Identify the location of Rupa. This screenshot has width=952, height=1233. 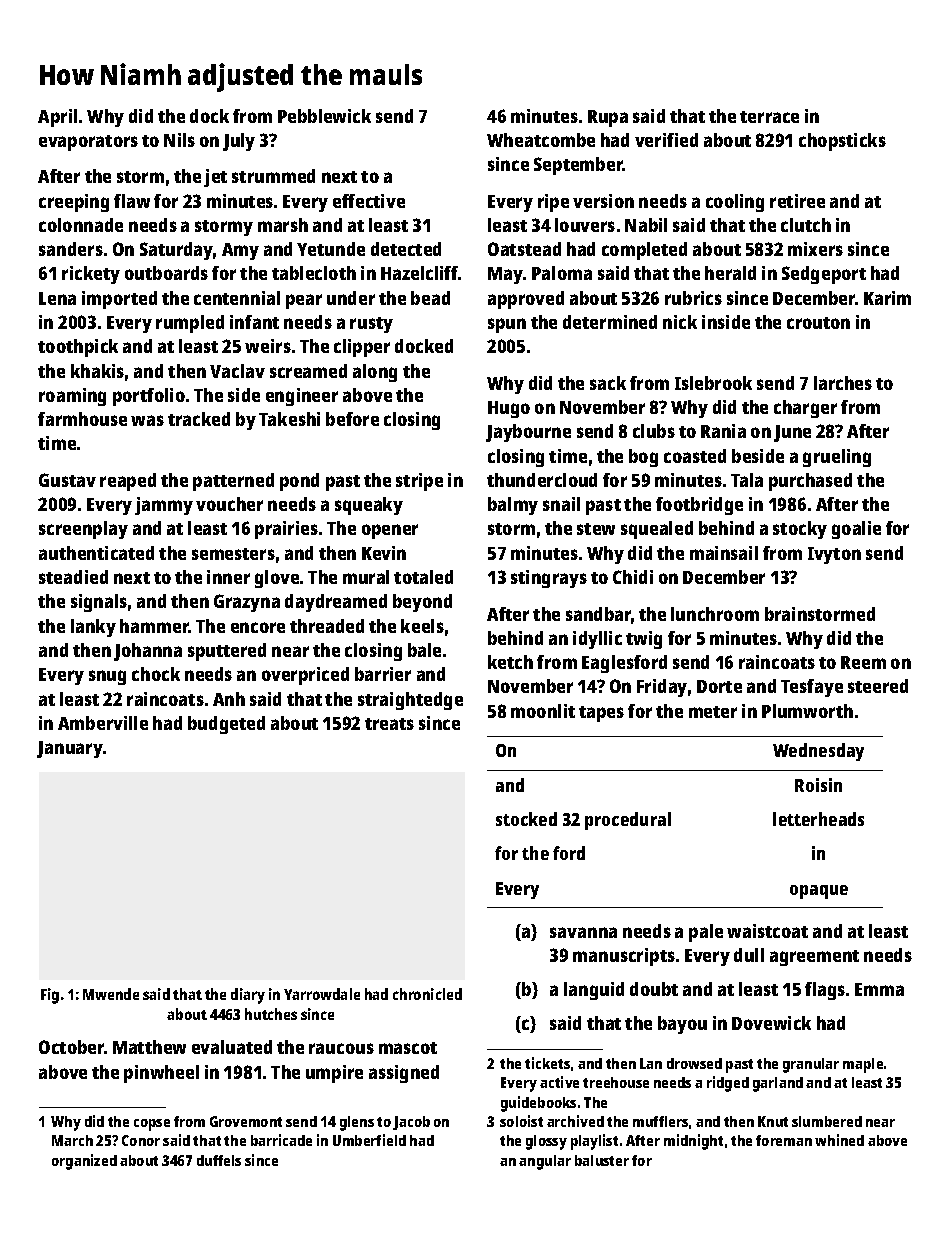
(608, 118).
